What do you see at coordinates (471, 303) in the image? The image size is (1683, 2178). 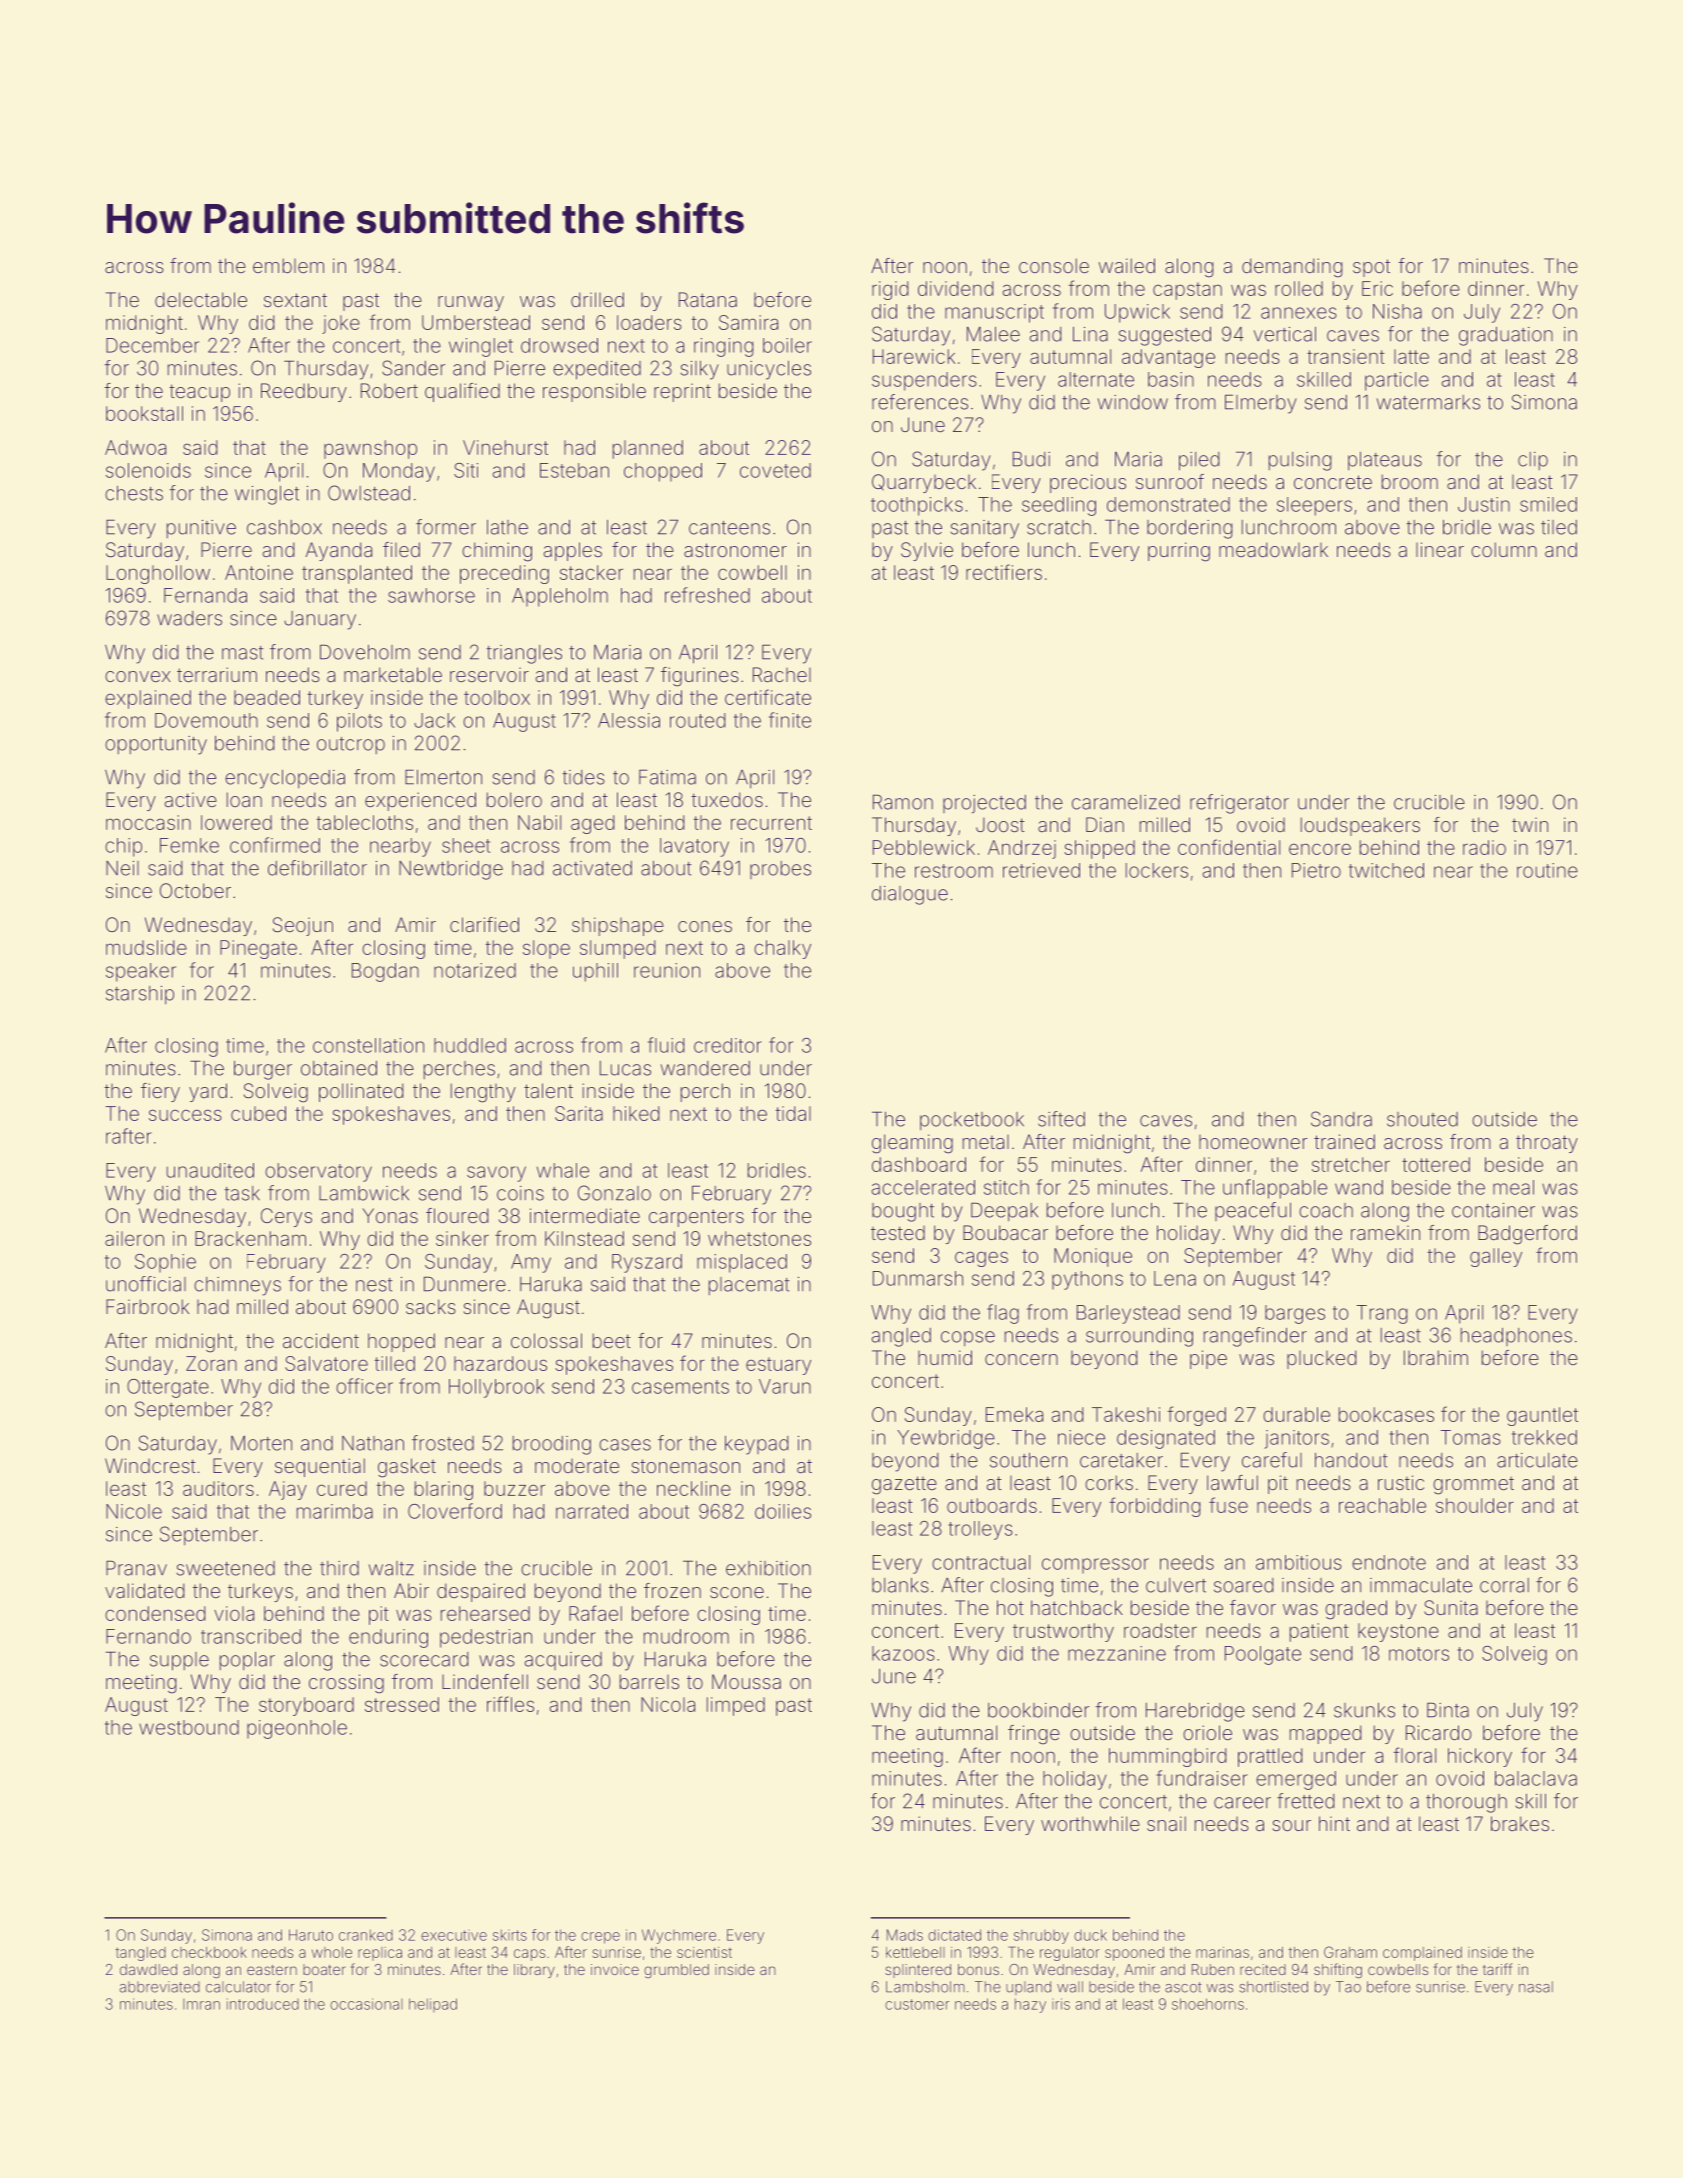 I see `runway` at bounding box center [471, 303].
